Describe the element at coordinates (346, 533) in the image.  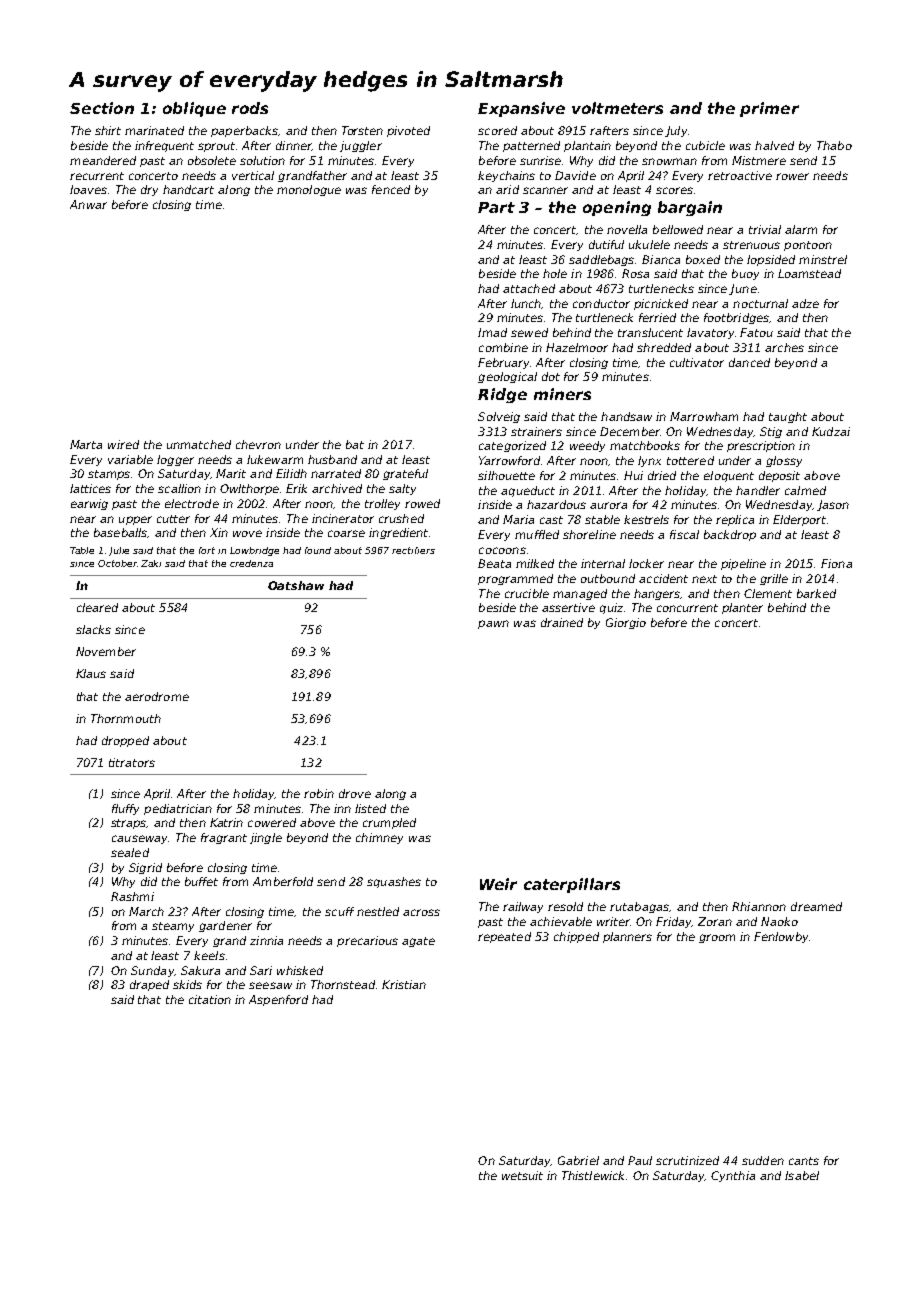
I see `coarse` at that location.
